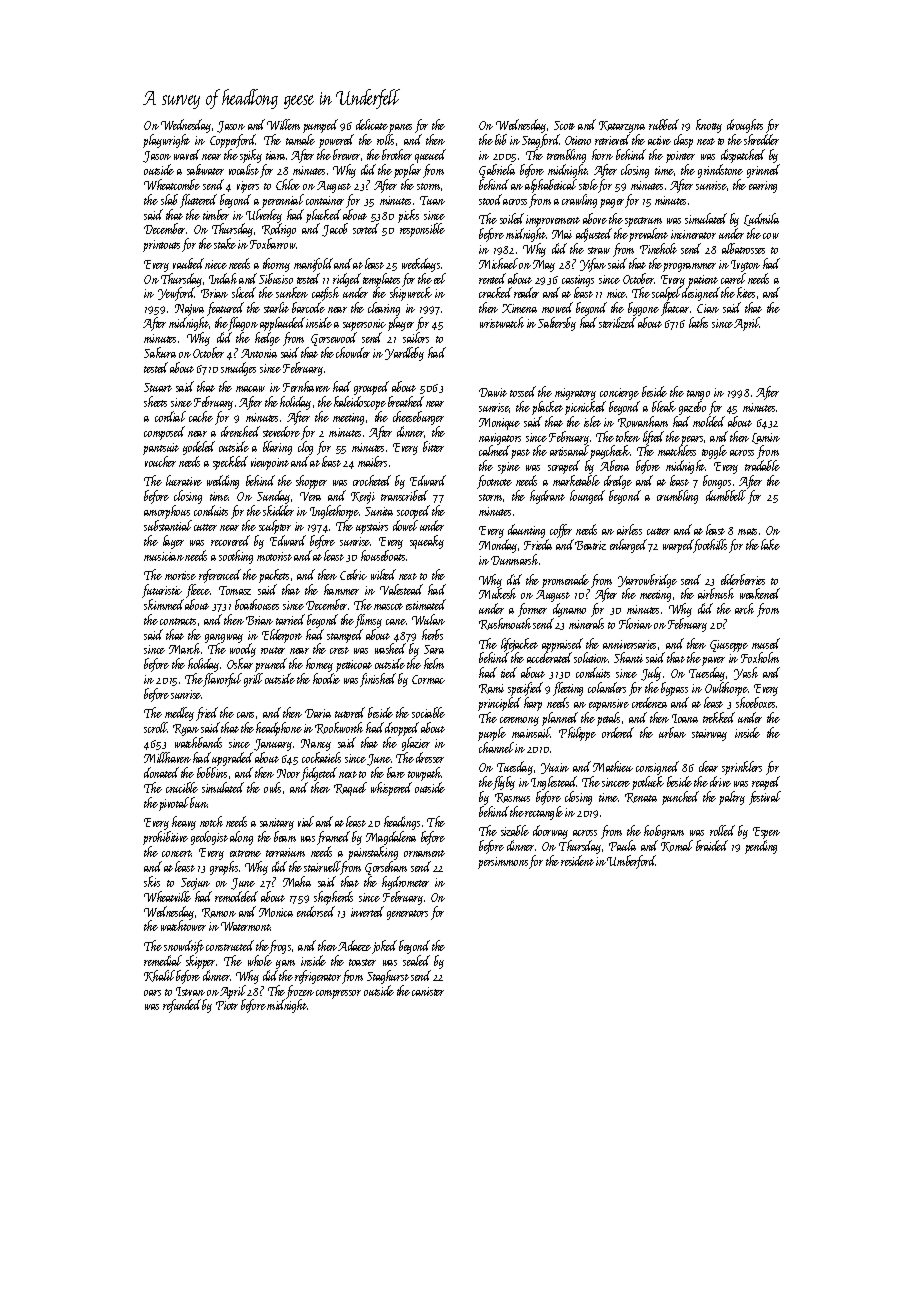 The height and width of the screenshot is (1314, 924). I want to click on Sunita, so click(379, 511).
